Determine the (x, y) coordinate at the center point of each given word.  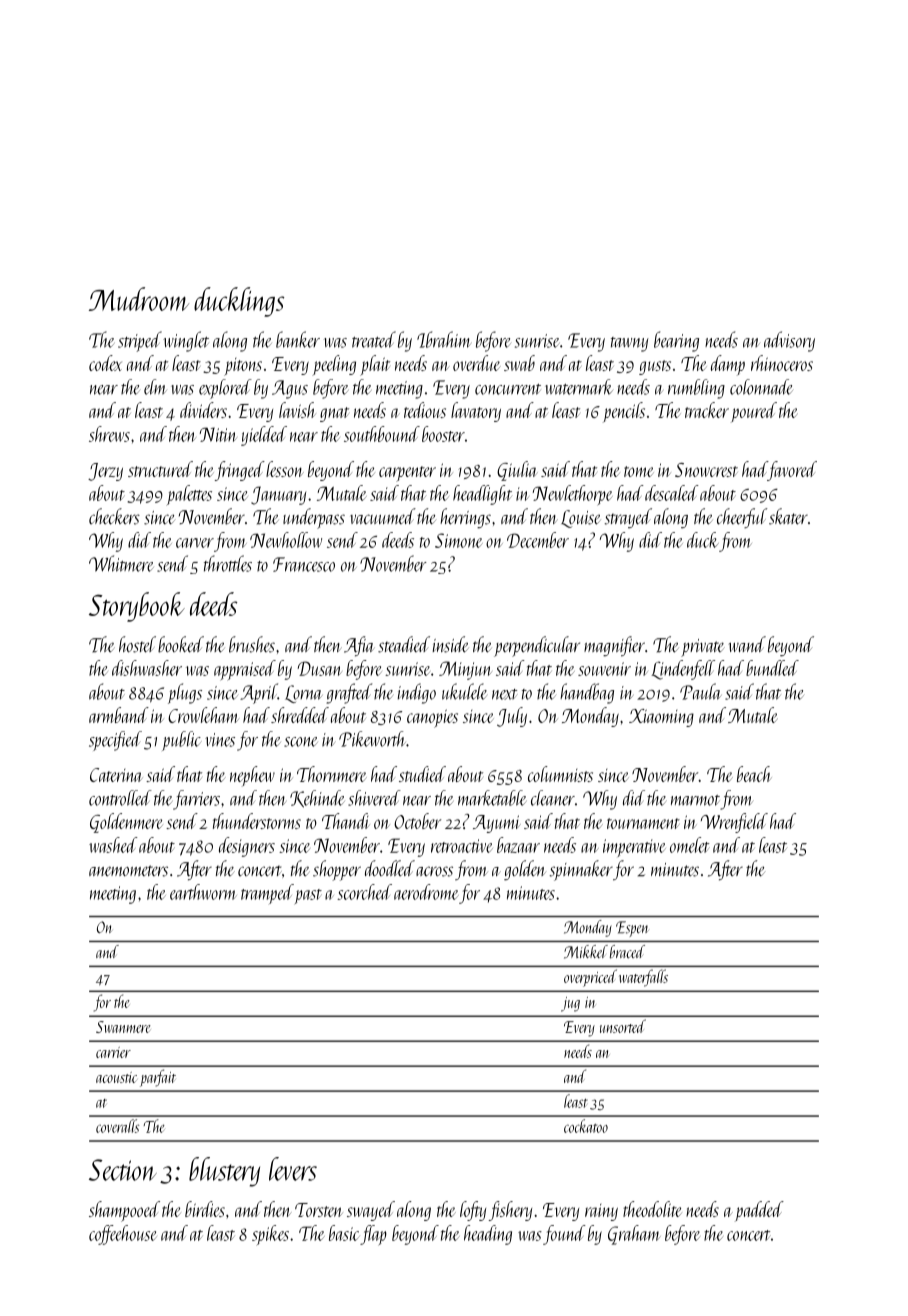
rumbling (696, 389)
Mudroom (139, 299)
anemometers (128, 871)
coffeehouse (122, 1235)
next (505, 694)
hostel (137, 644)
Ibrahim (444, 339)
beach (754, 774)
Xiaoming (661, 718)
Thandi (345, 821)
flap (373, 1235)
